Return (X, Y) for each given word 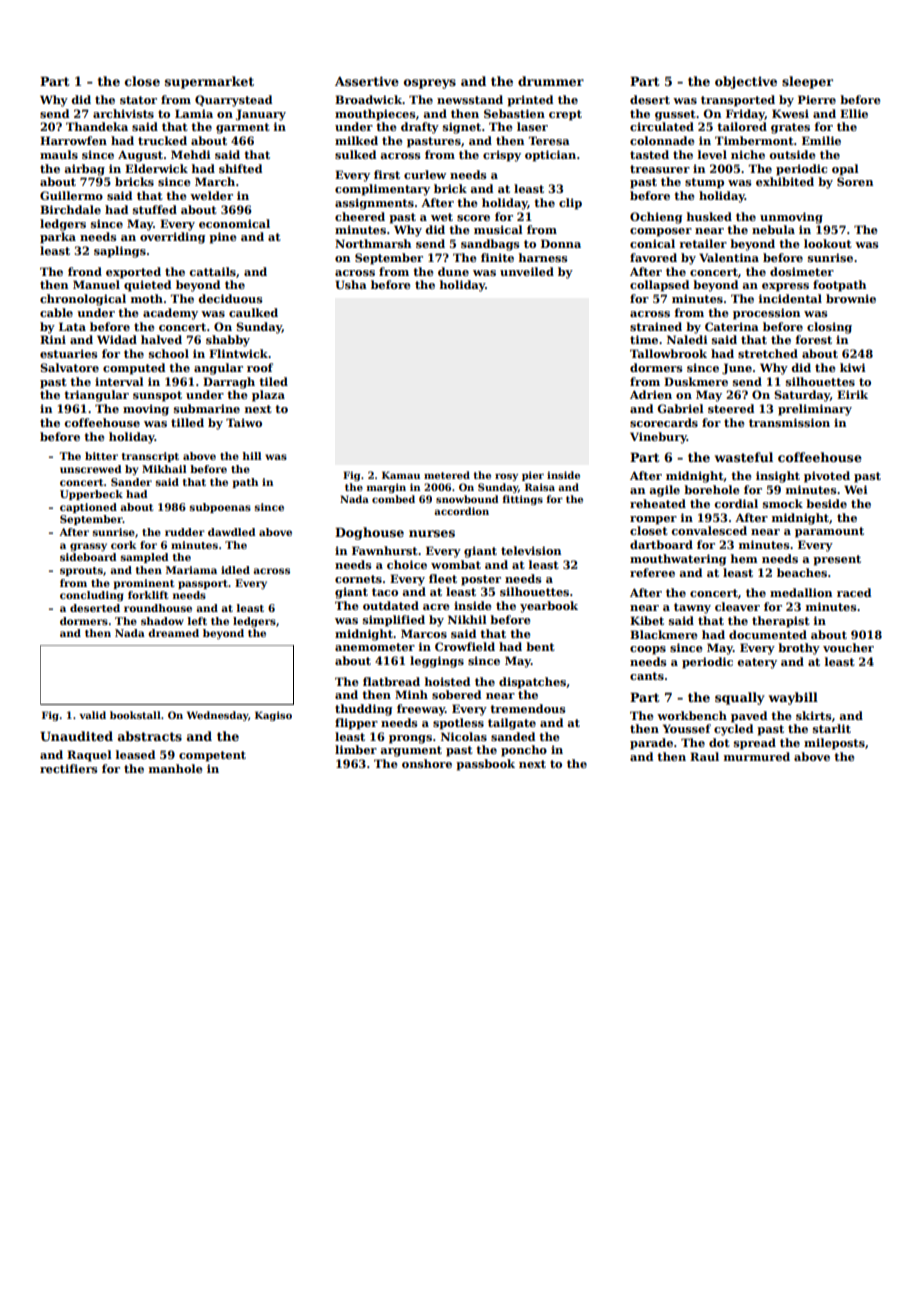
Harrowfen (73, 140)
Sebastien (514, 113)
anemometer (375, 647)
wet (442, 217)
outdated (391, 605)
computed (134, 369)
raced (854, 592)
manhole (176, 768)
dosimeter (802, 271)
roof (260, 367)
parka (58, 238)
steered (731, 408)
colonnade (662, 140)
